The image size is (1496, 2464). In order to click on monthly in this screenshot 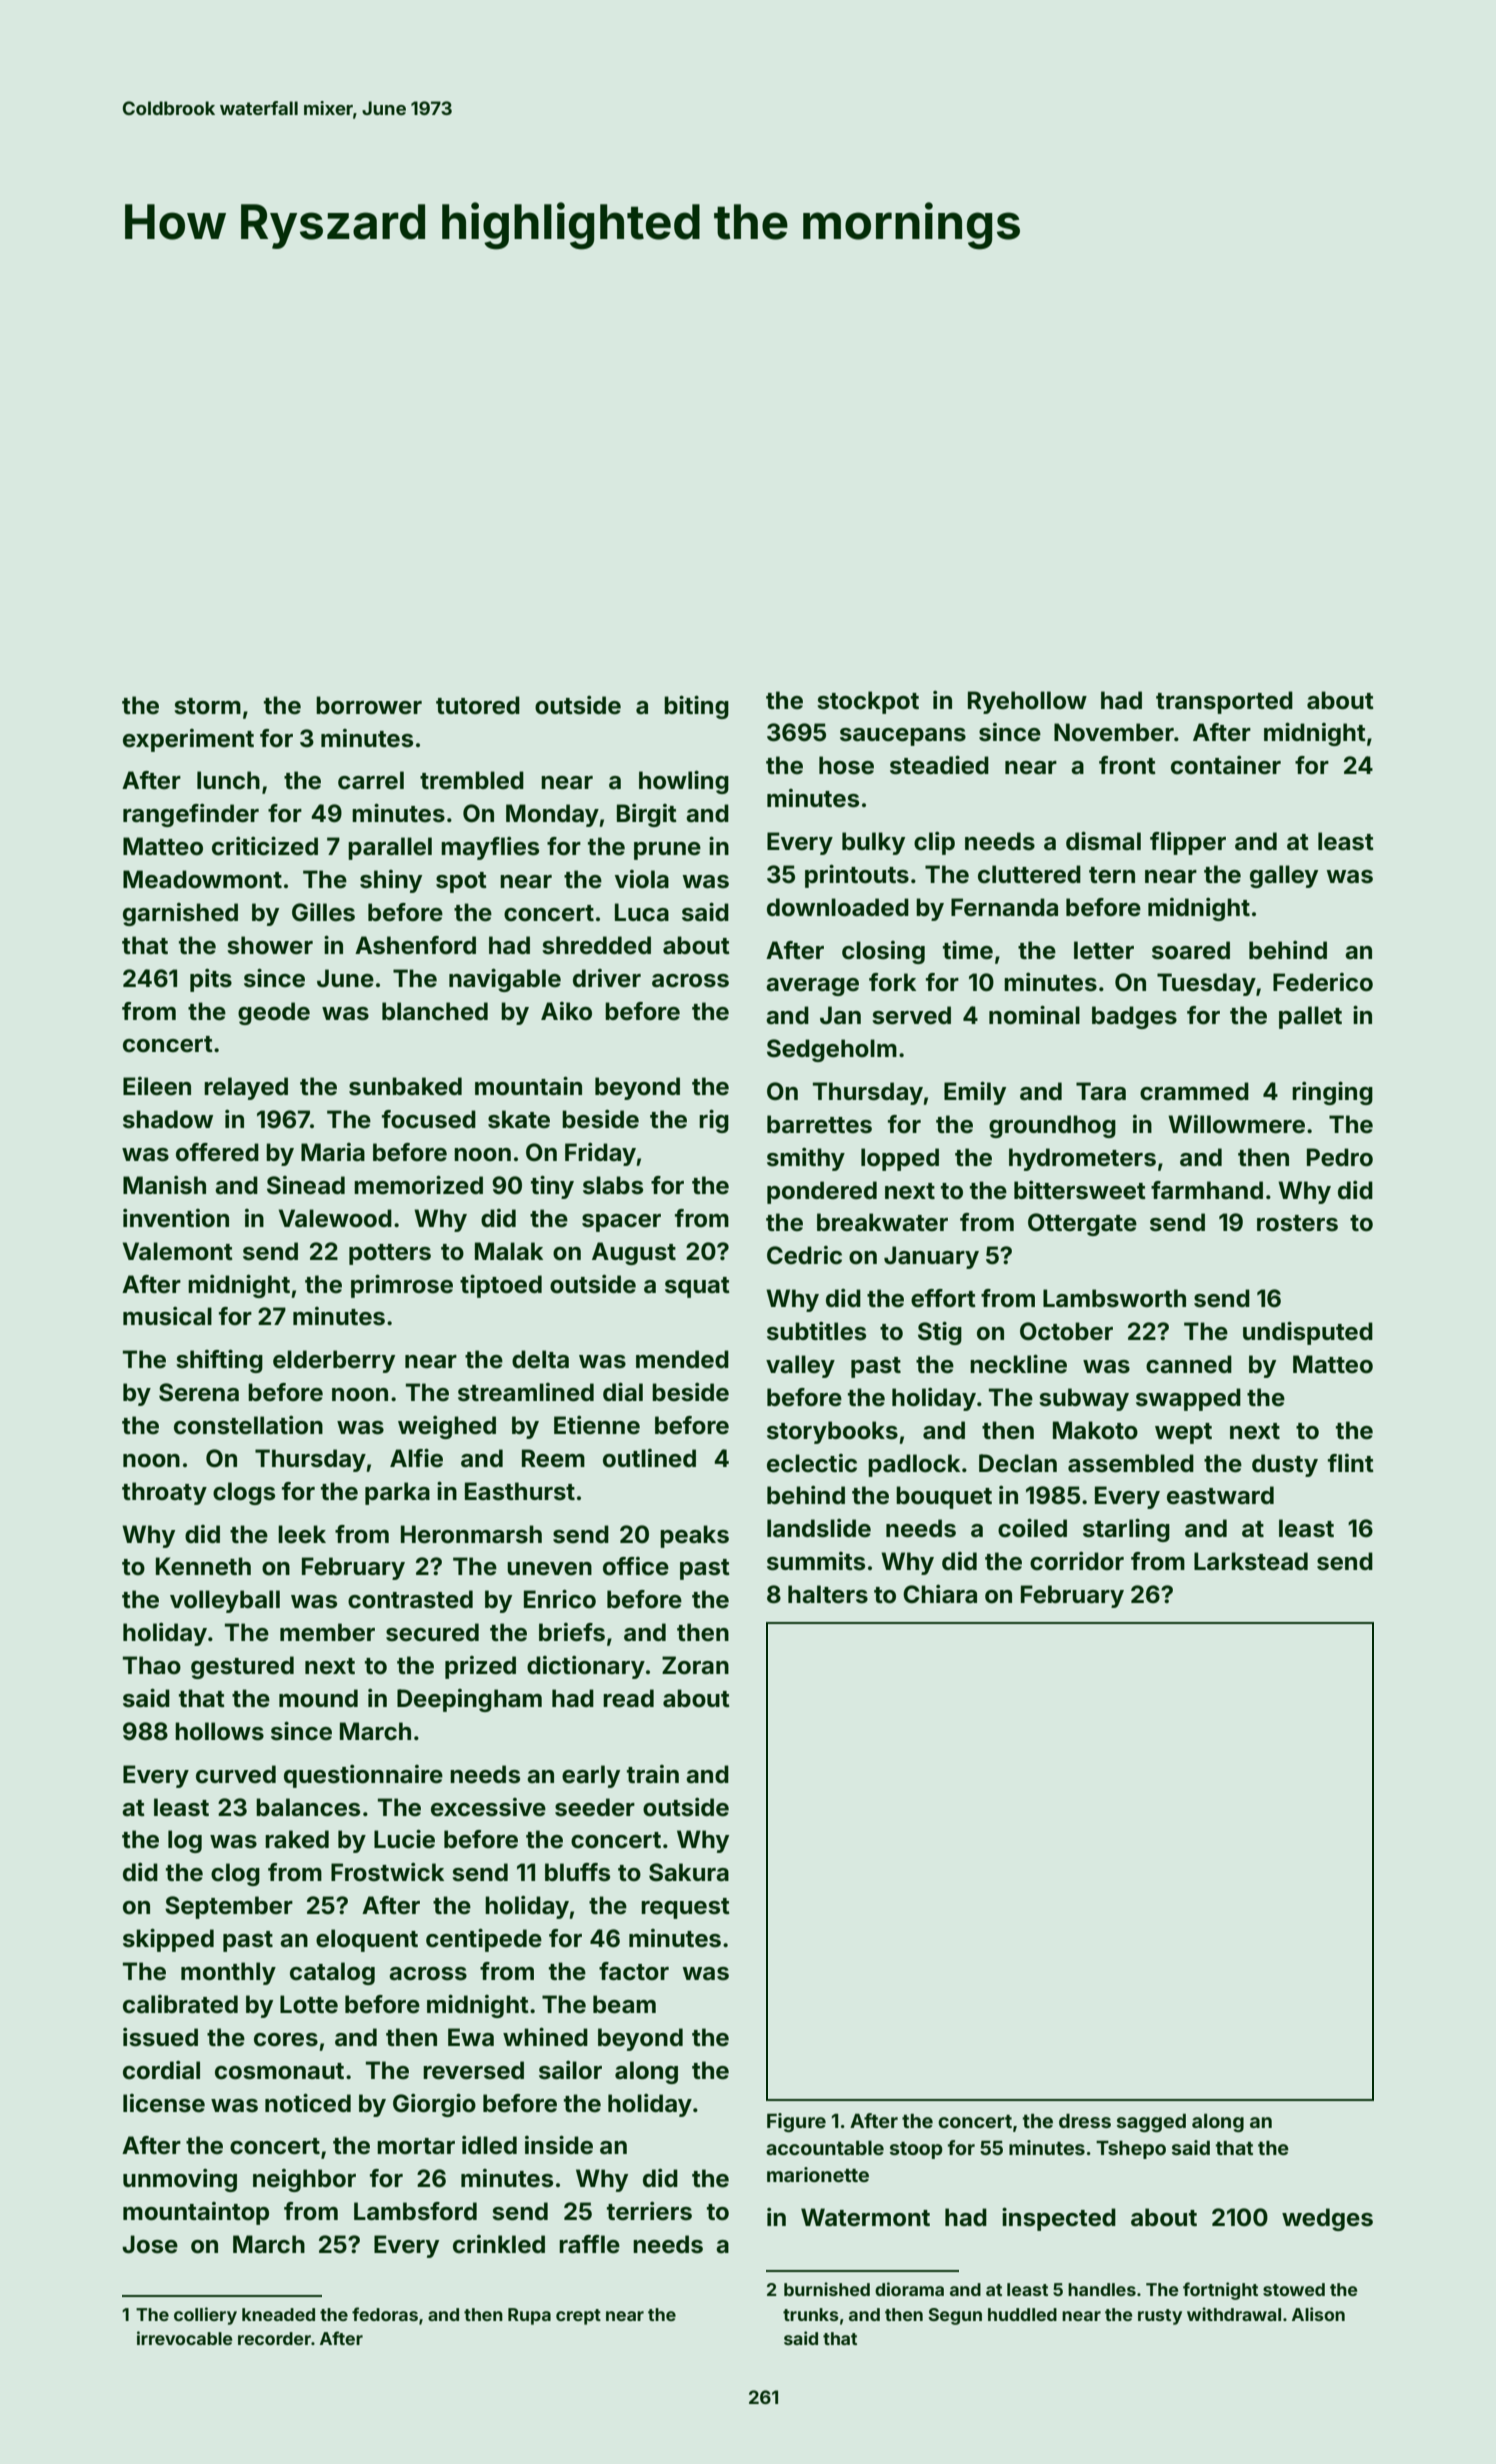, I will do `click(228, 1973)`.
